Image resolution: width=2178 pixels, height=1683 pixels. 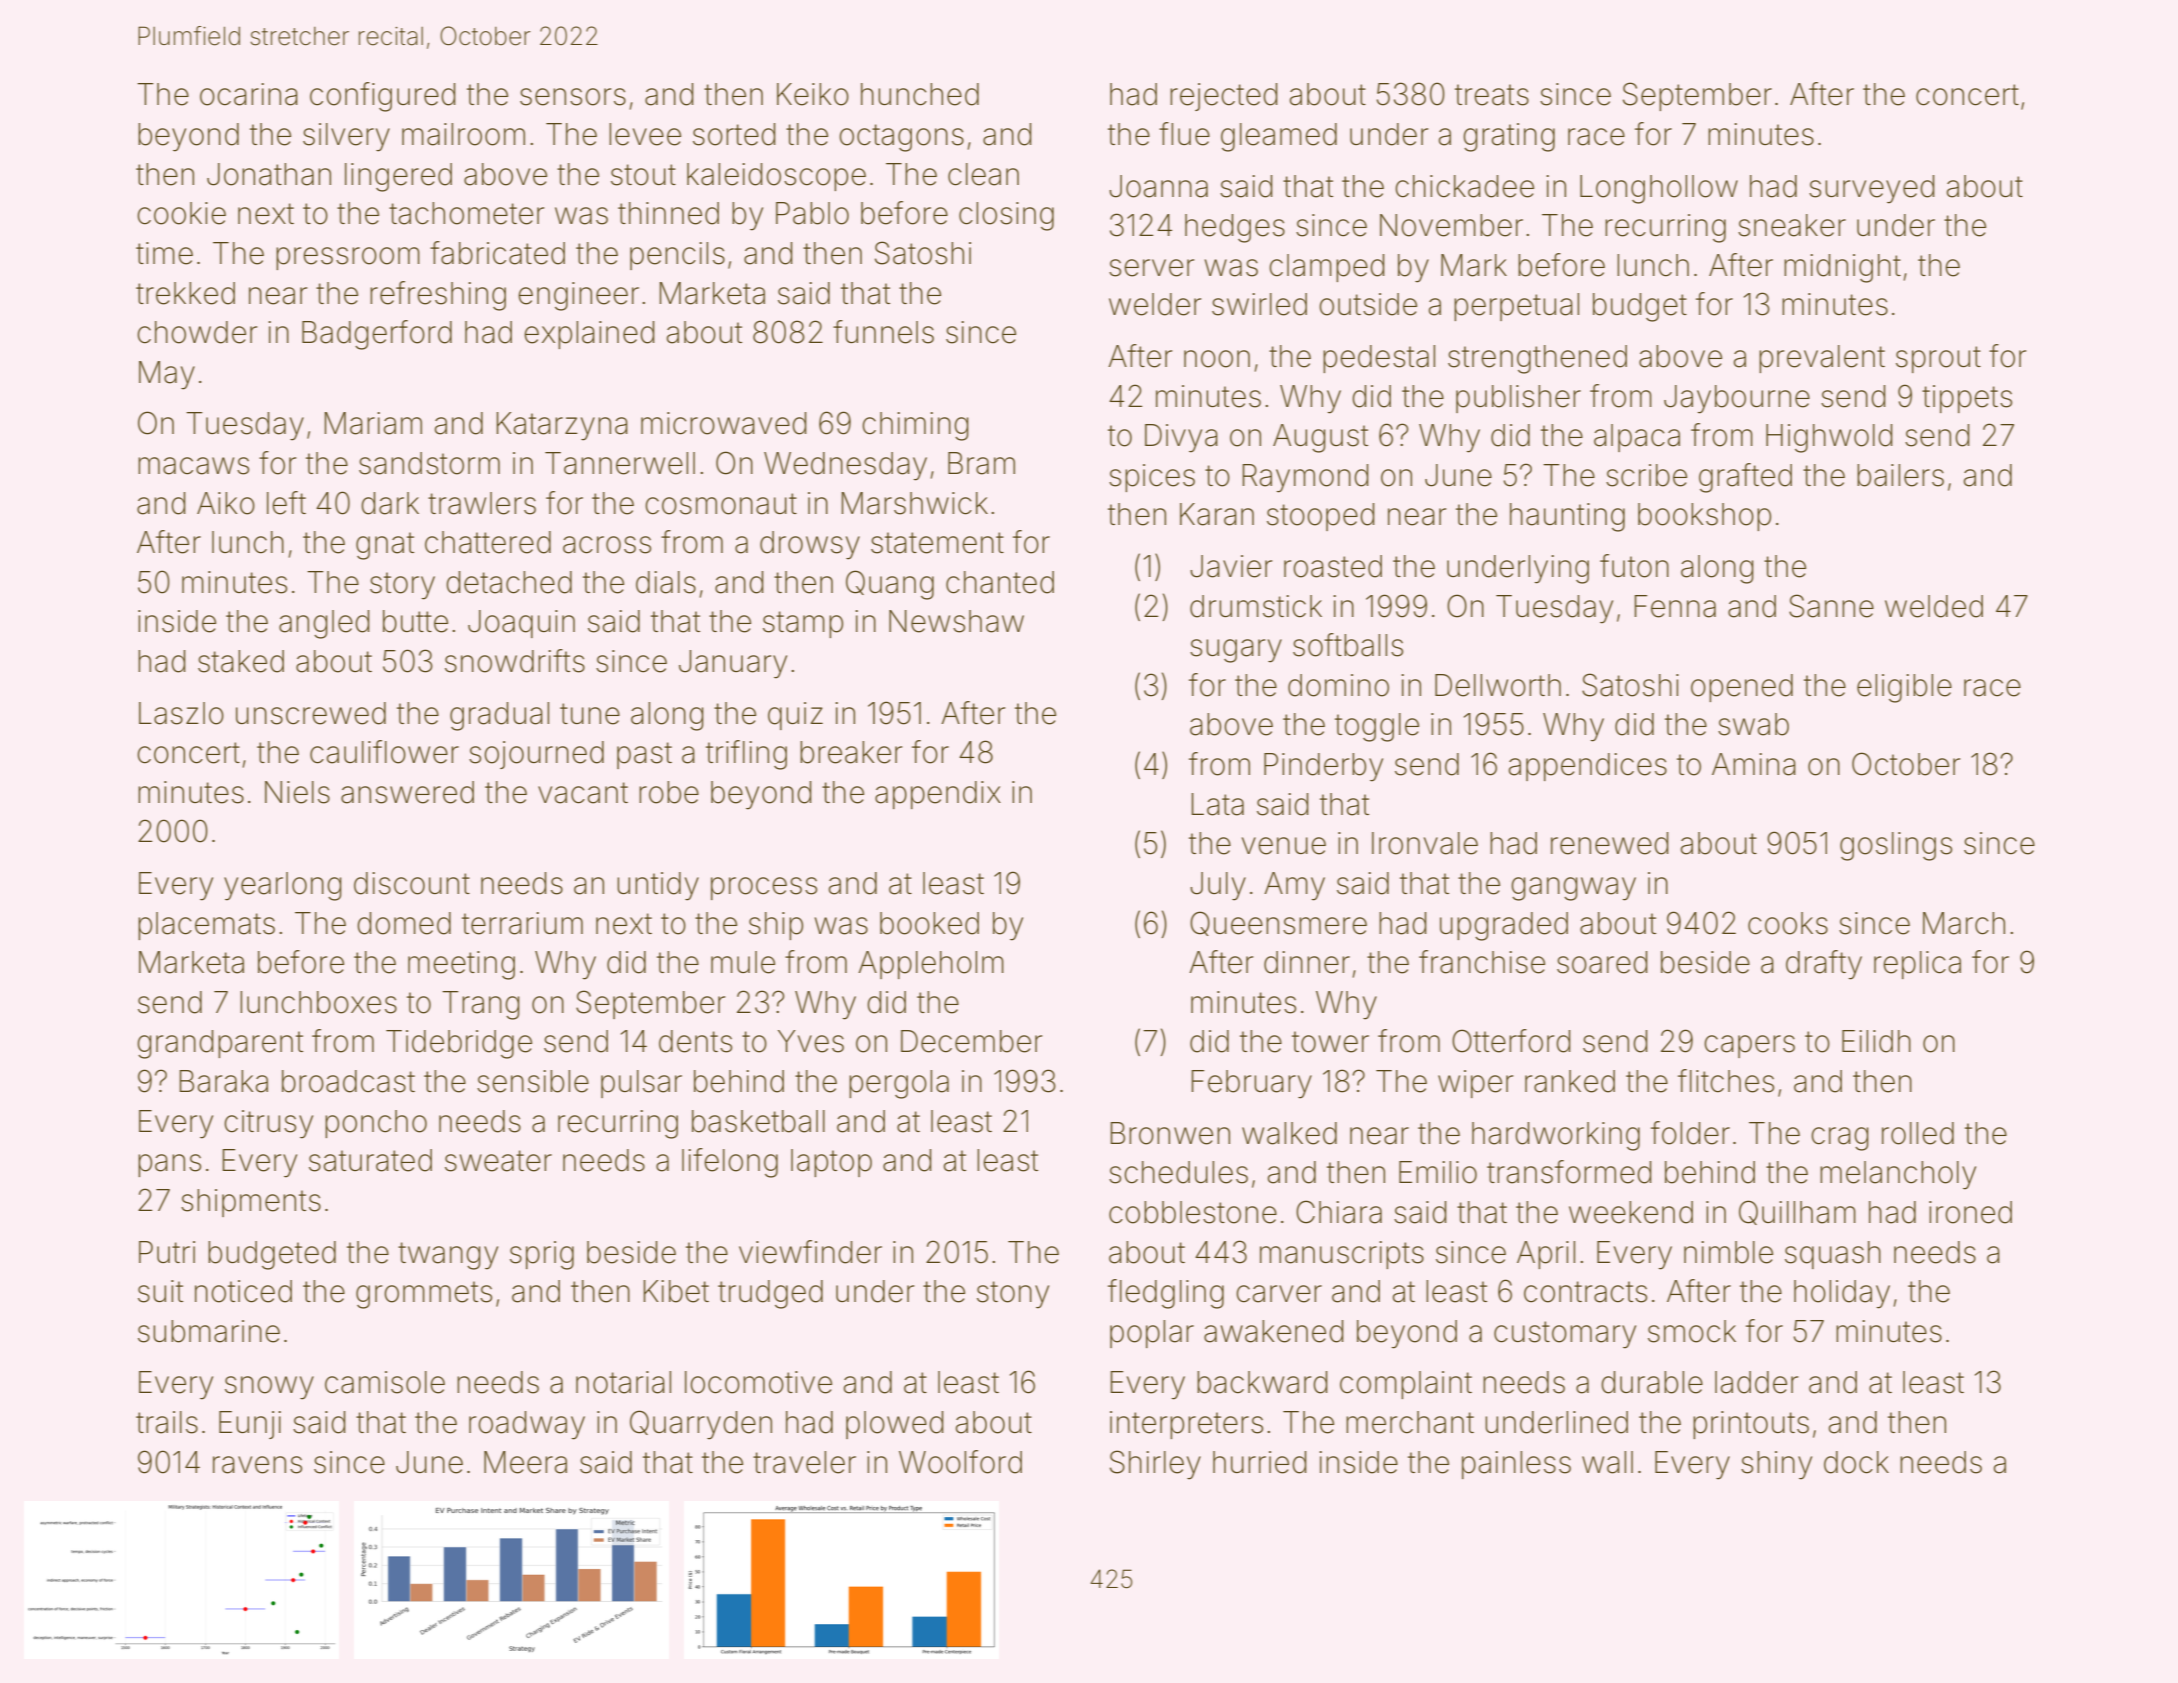 What do you see at coordinates (1842, 268) in the image?
I see `midnight` at bounding box center [1842, 268].
